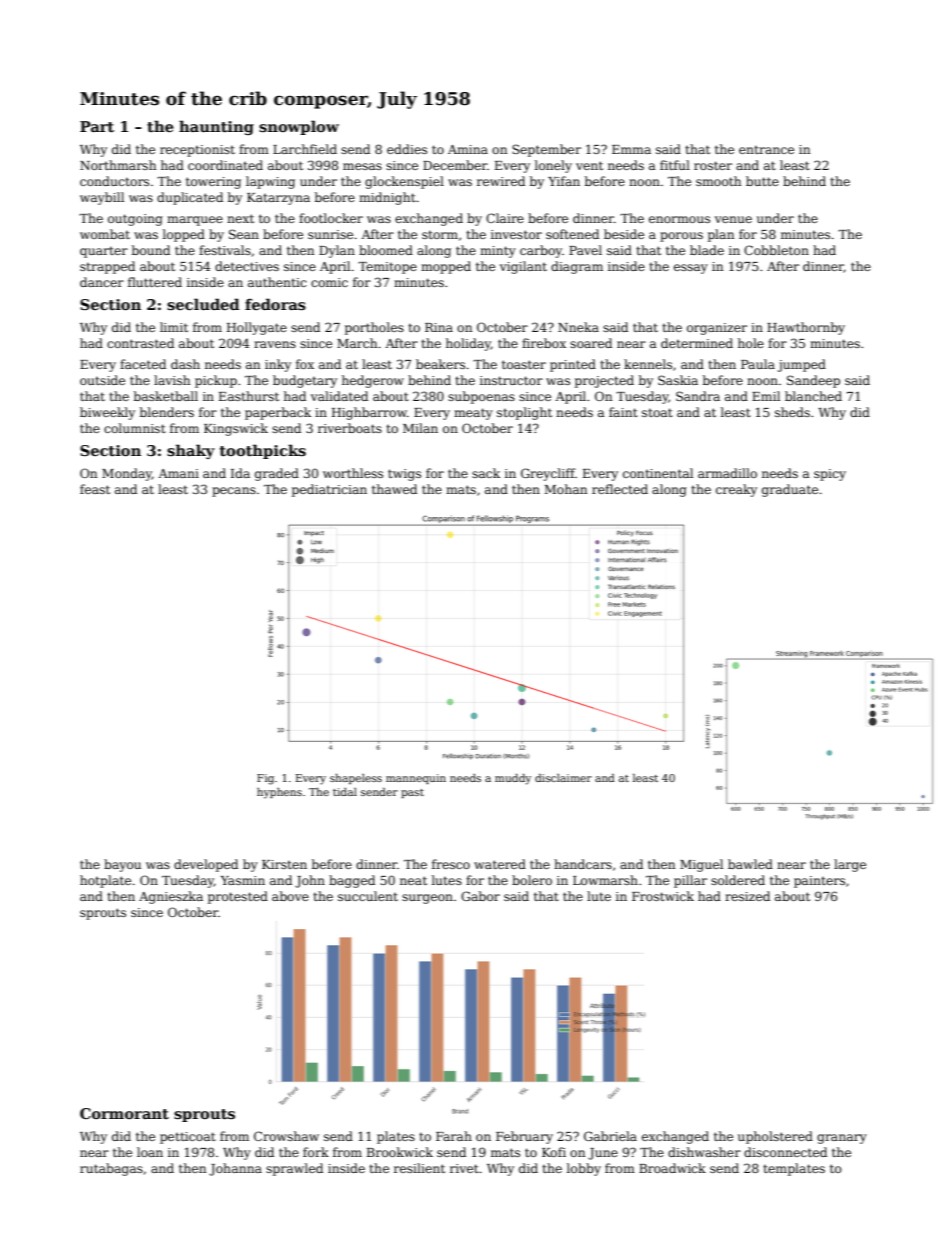 This document has height=1233, width=952. What do you see at coordinates (394, 489) in the document?
I see `thawed` at bounding box center [394, 489].
